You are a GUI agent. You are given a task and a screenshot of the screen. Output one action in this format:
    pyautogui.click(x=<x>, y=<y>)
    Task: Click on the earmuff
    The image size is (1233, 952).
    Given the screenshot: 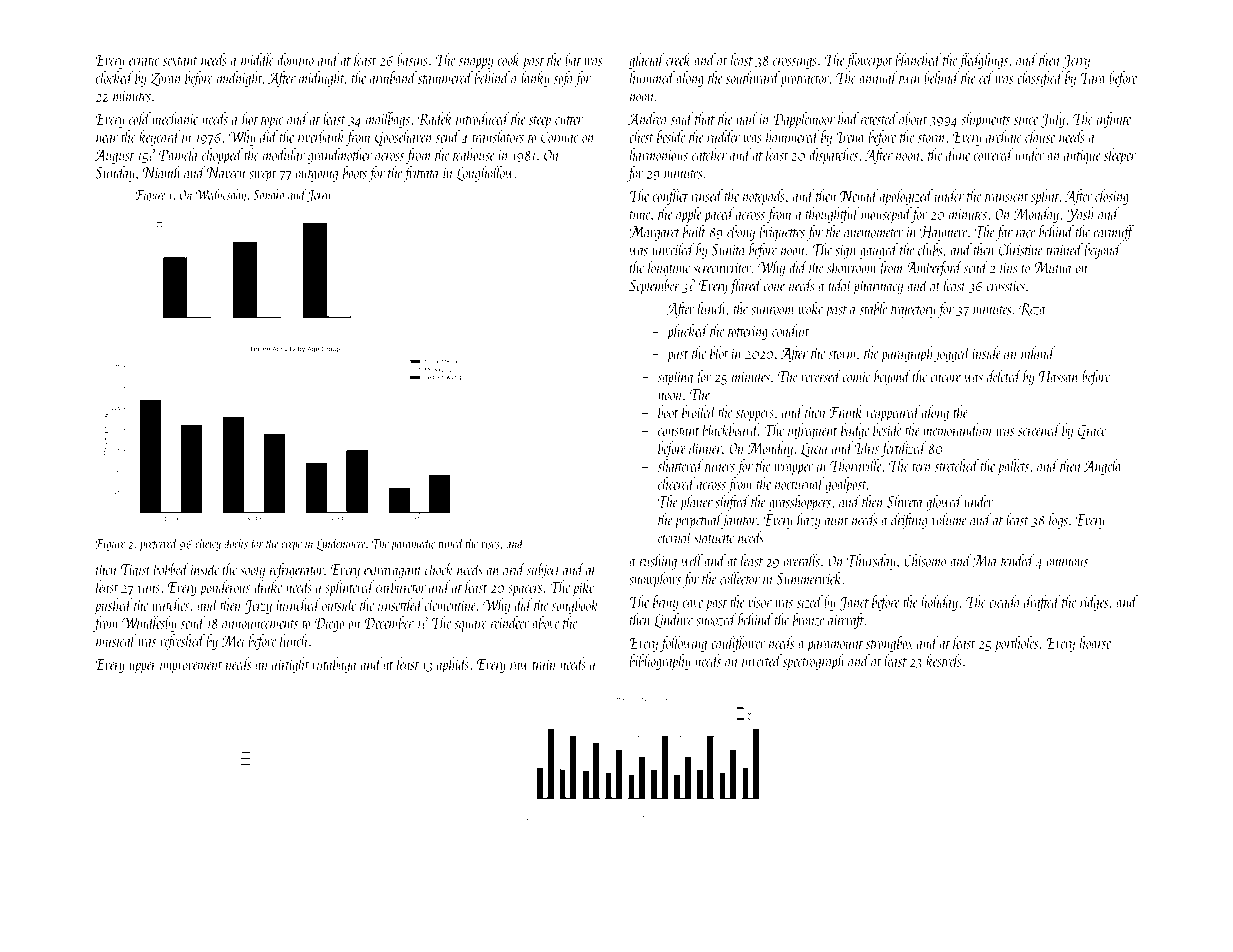 What is the action you would take?
    pyautogui.click(x=1114, y=233)
